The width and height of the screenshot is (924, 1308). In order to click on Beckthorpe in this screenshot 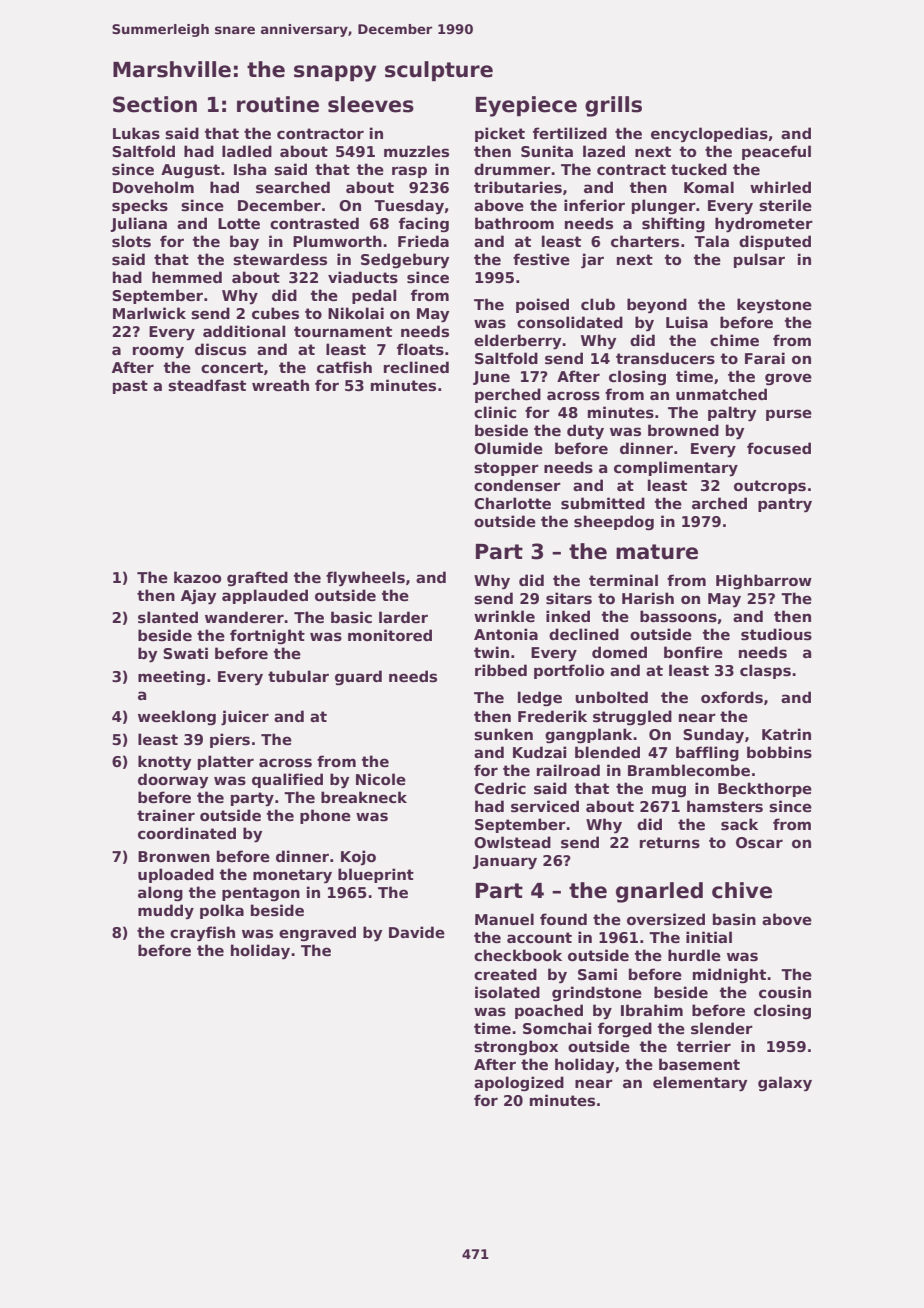, I will do `click(765, 789)`.
